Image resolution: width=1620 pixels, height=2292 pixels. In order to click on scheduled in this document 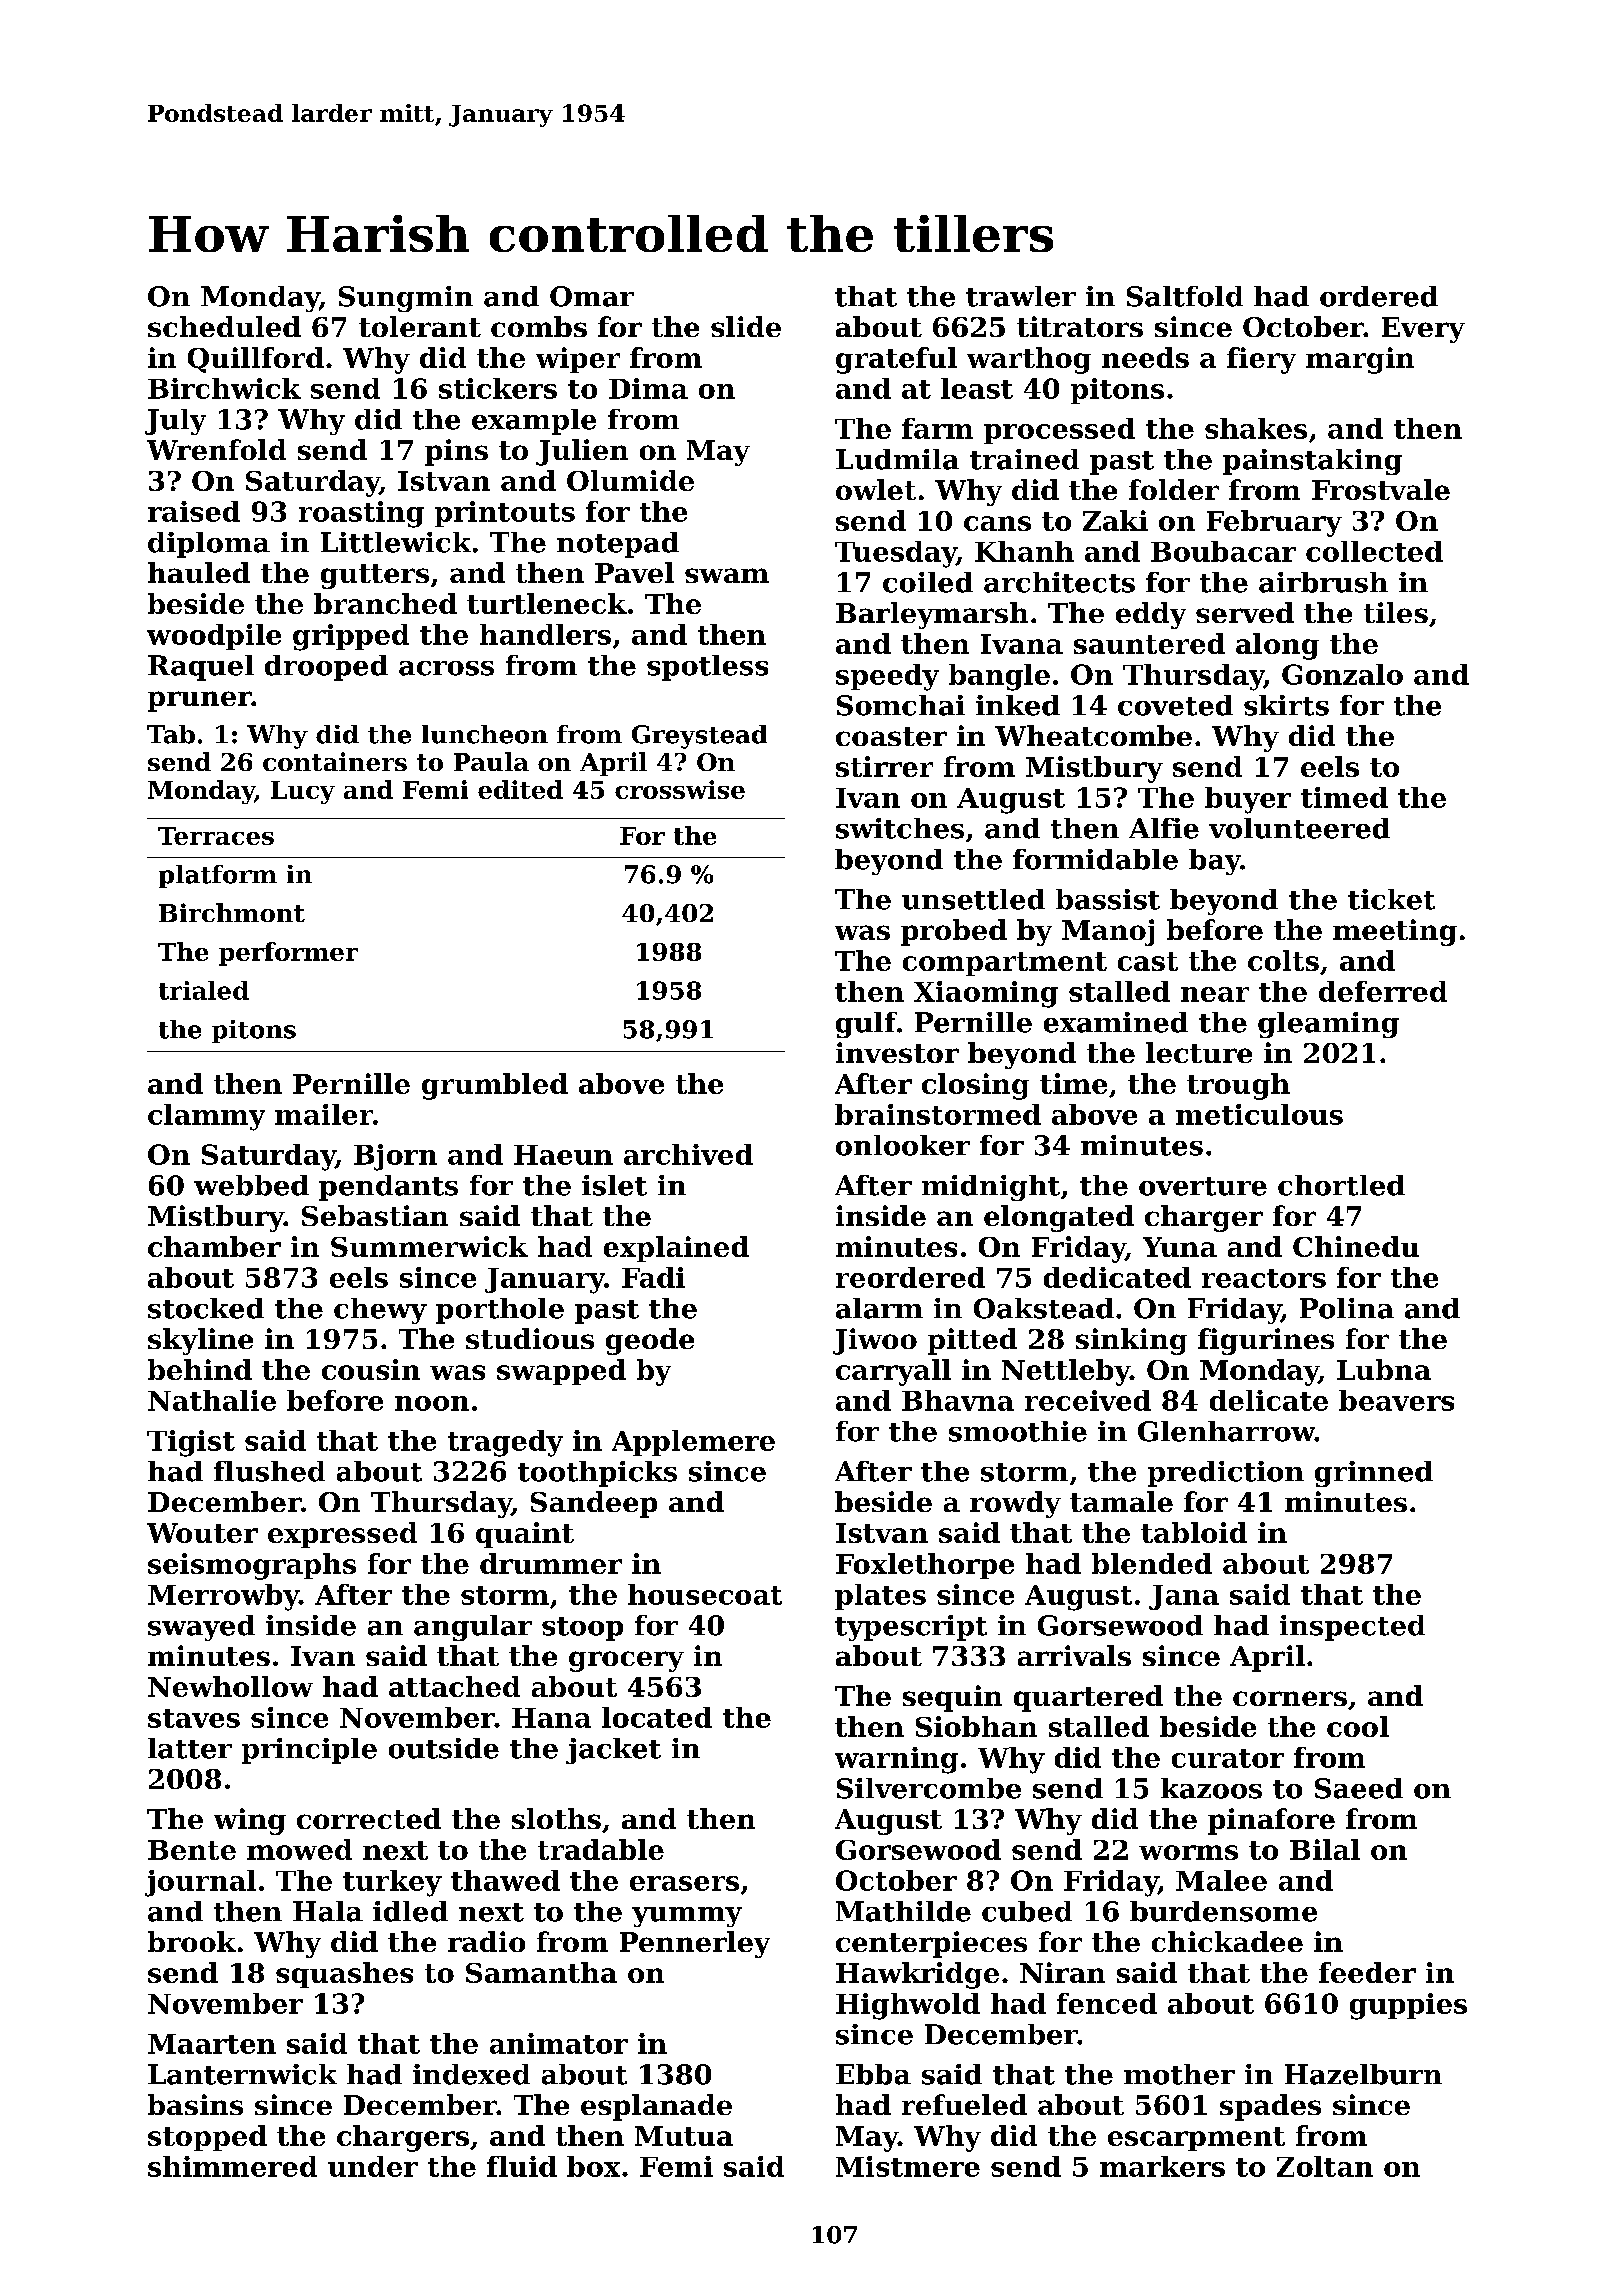, I will do `click(224, 326)`.
